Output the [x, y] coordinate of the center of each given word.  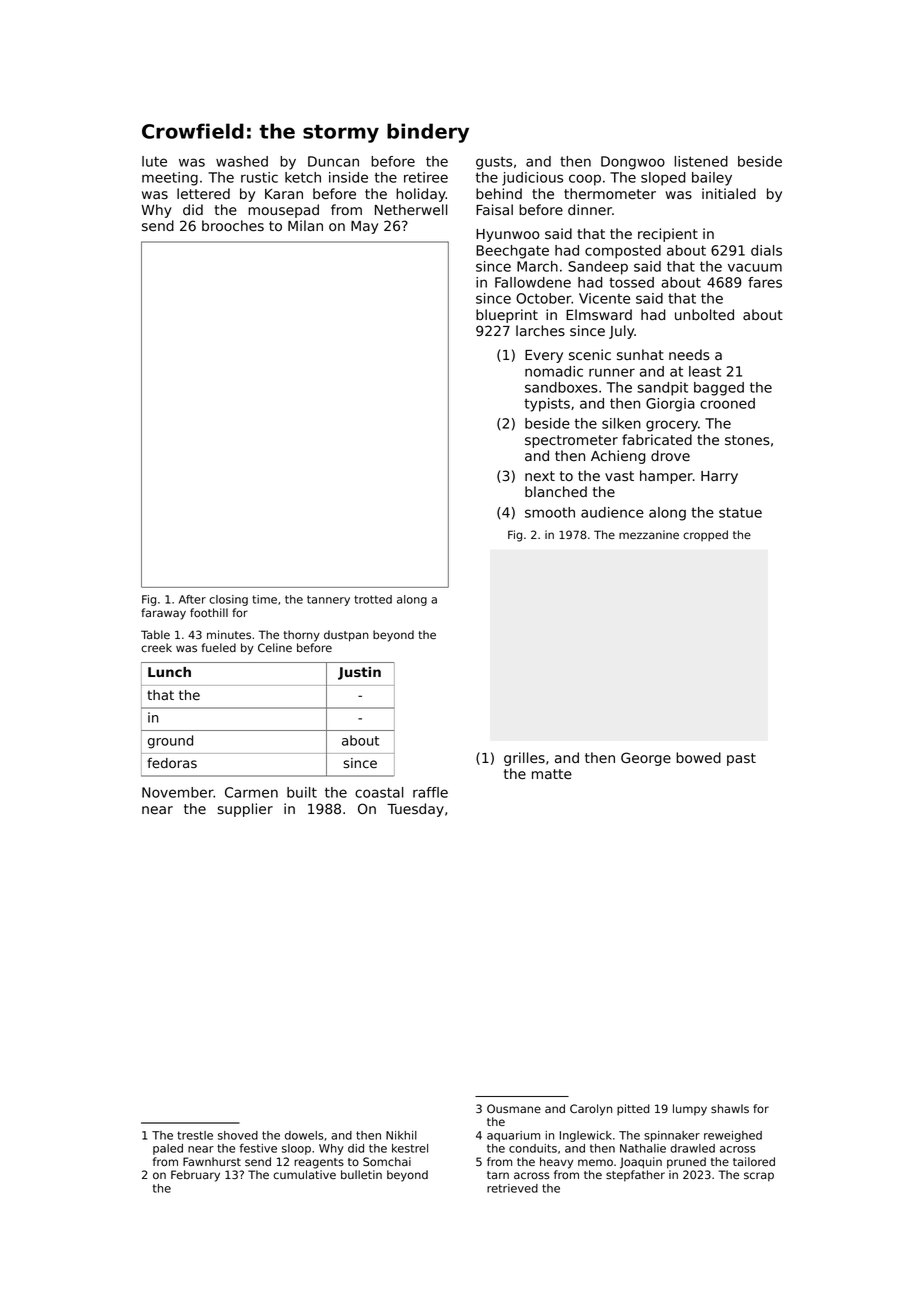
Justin [359, 673]
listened [701, 161]
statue [740, 512]
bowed [698, 757]
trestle [195, 1135]
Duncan [333, 161]
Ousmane [514, 1108]
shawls [730, 1108]
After [192, 599]
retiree [426, 177]
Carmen [251, 792]
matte [552, 774]
